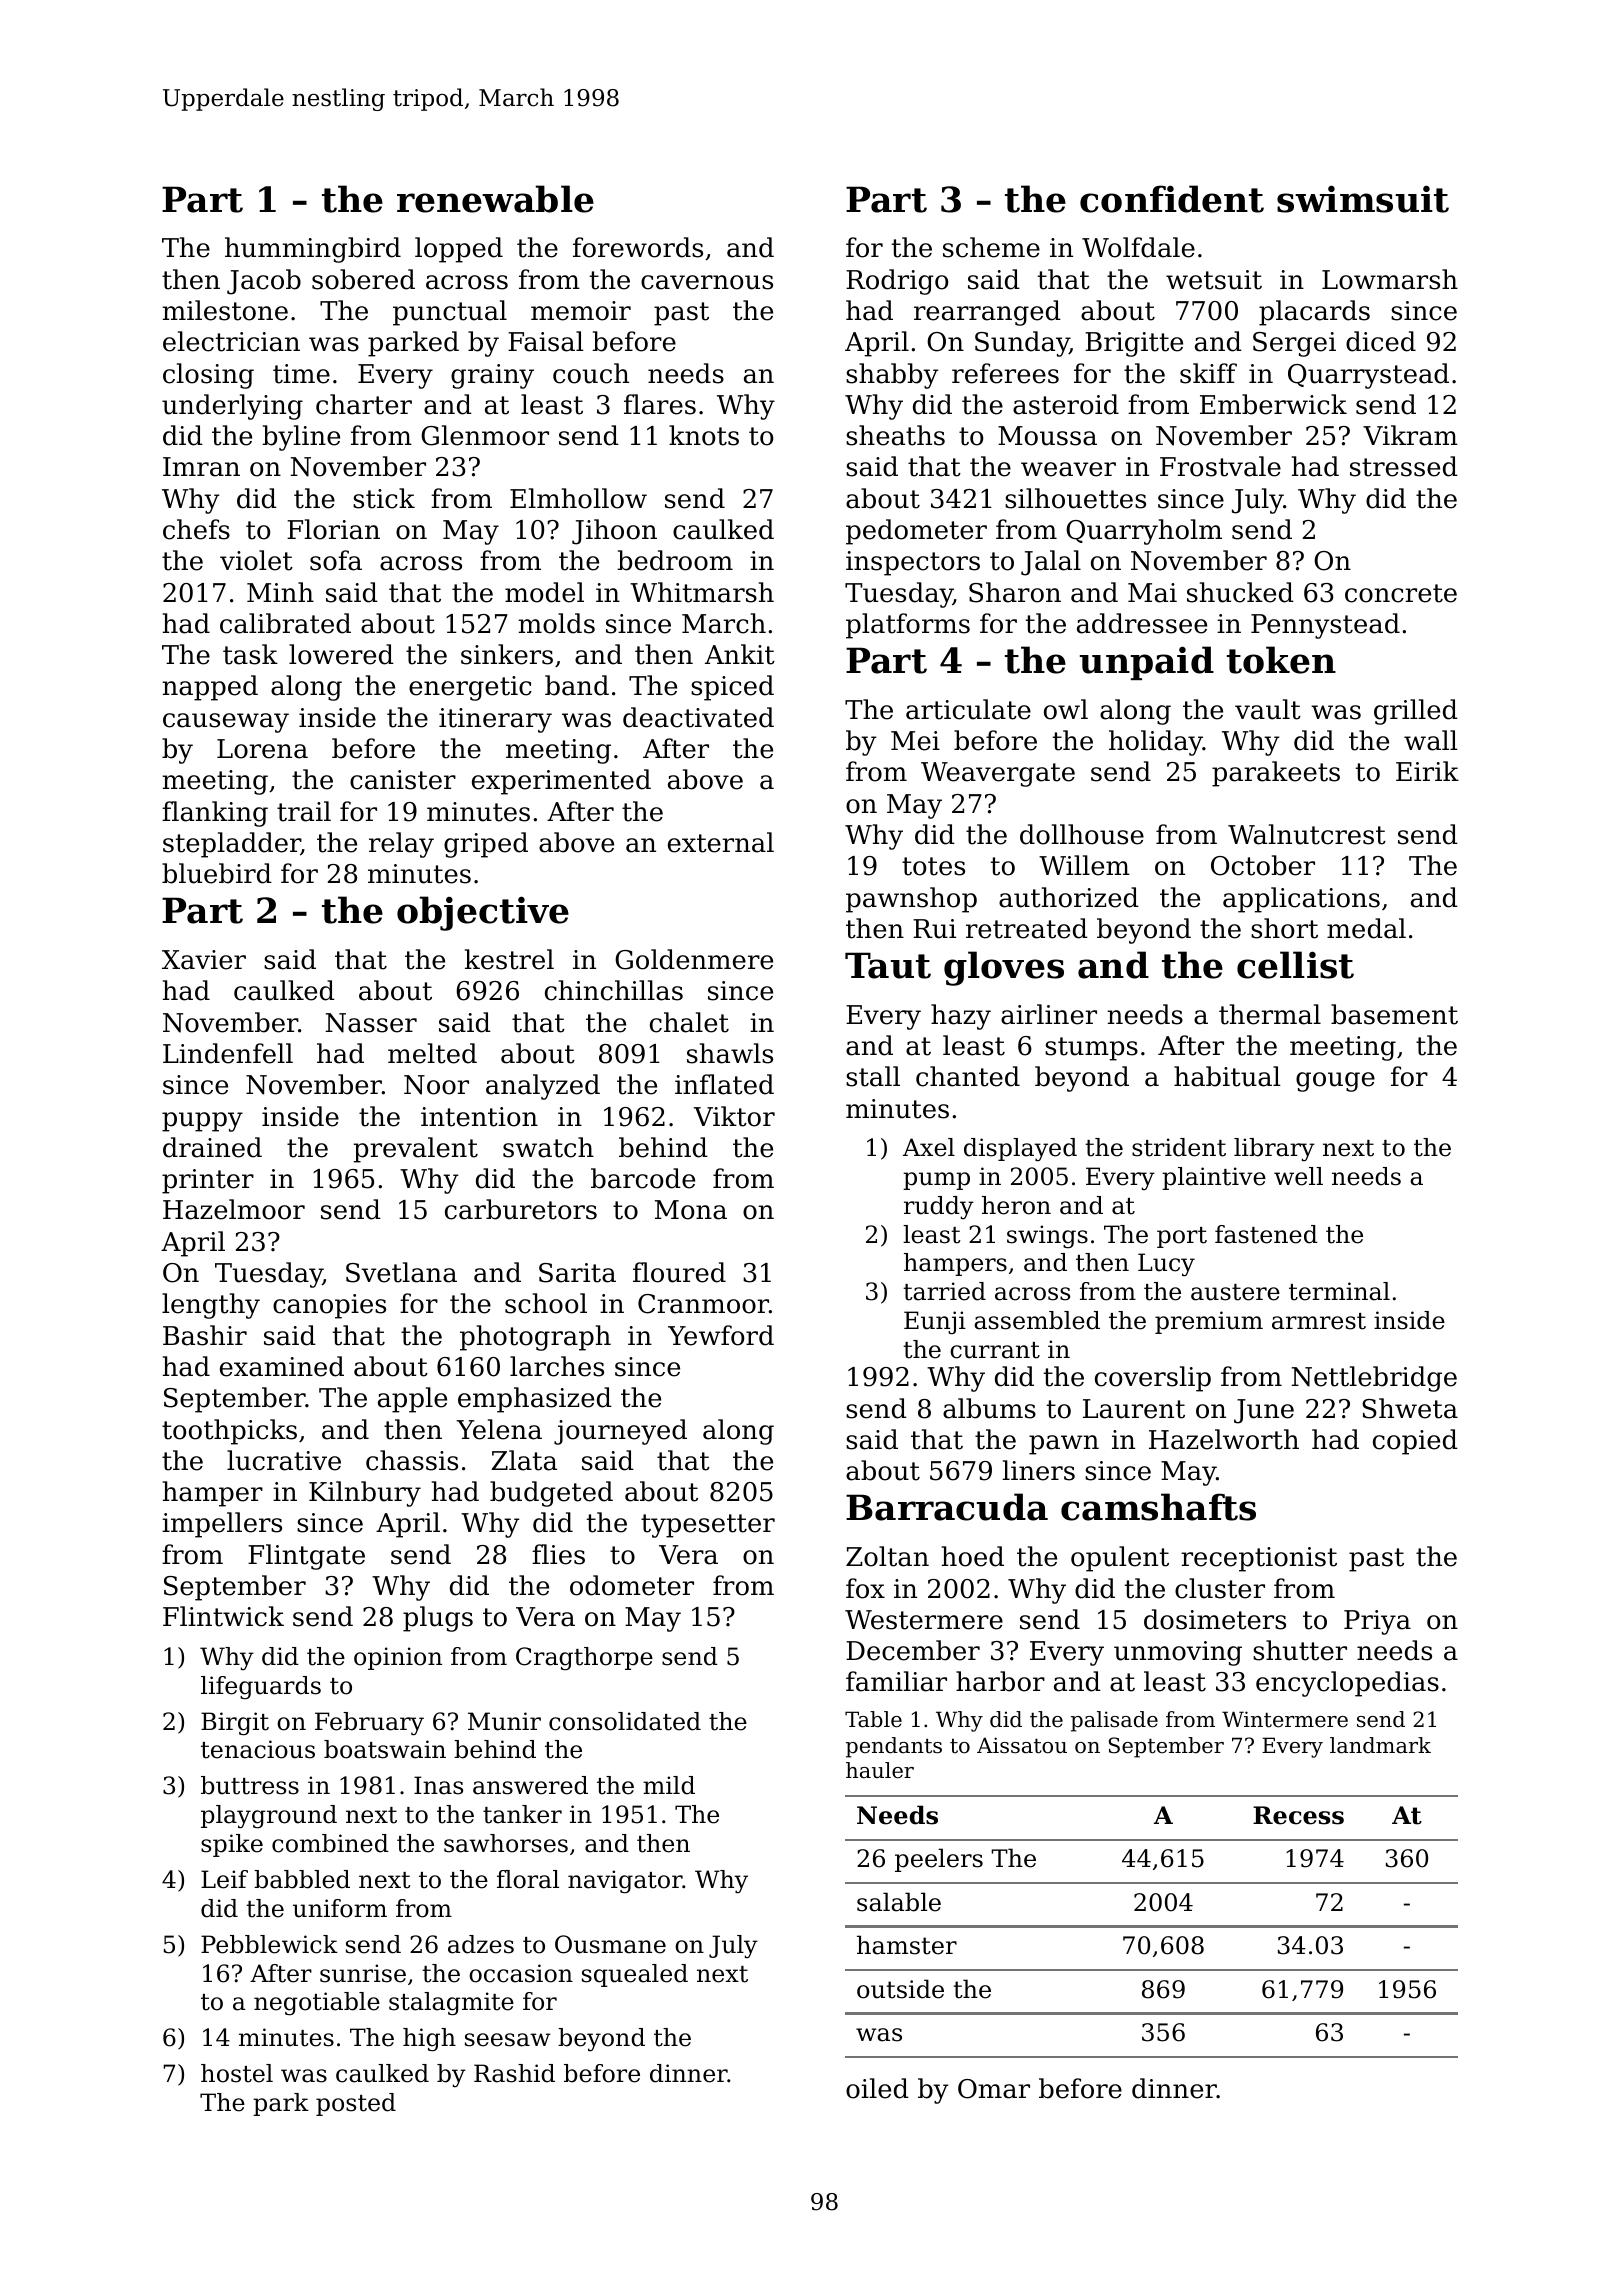 This image has height=2292, width=1620. I want to click on placards, so click(1314, 313).
